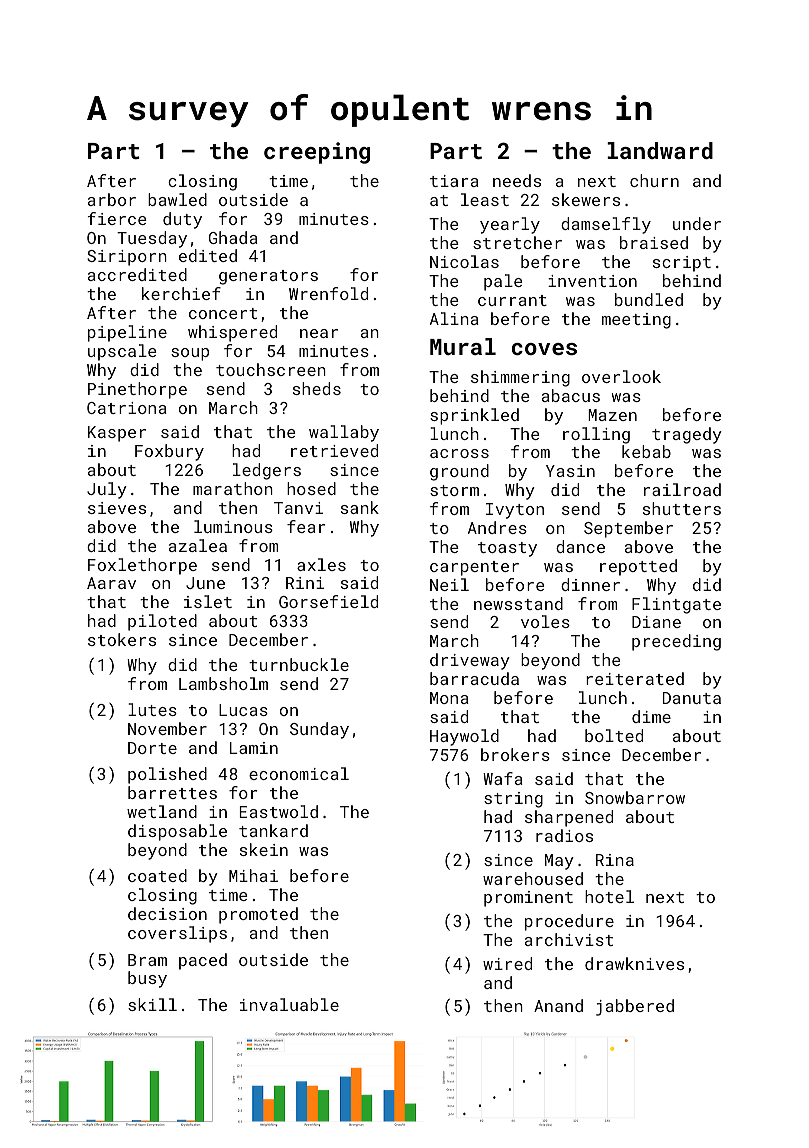 This image has height=1148, width=809. I want to click on Nicolas, so click(464, 261).
